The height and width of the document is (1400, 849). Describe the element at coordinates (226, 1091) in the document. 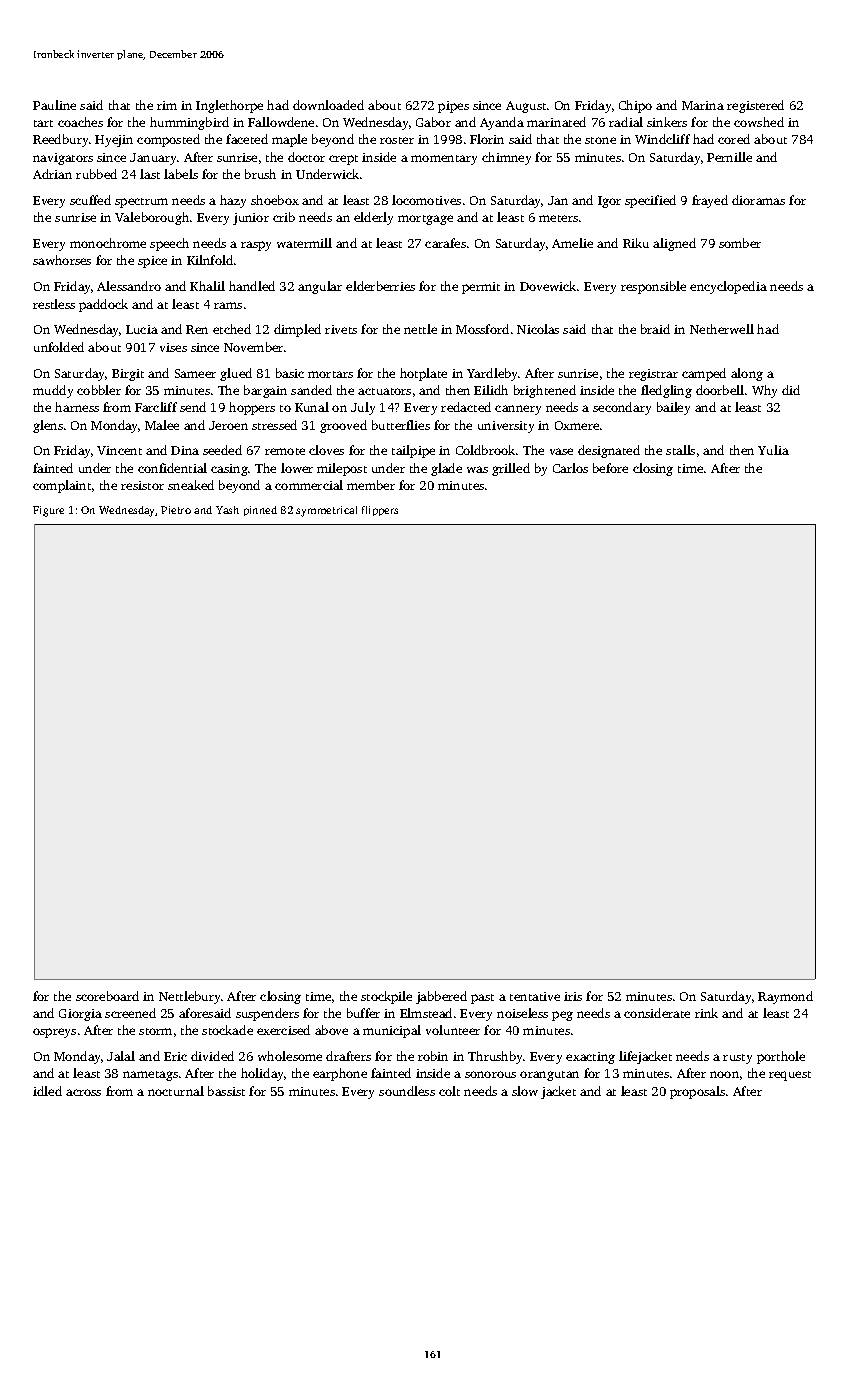

I see `bassist` at that location.
